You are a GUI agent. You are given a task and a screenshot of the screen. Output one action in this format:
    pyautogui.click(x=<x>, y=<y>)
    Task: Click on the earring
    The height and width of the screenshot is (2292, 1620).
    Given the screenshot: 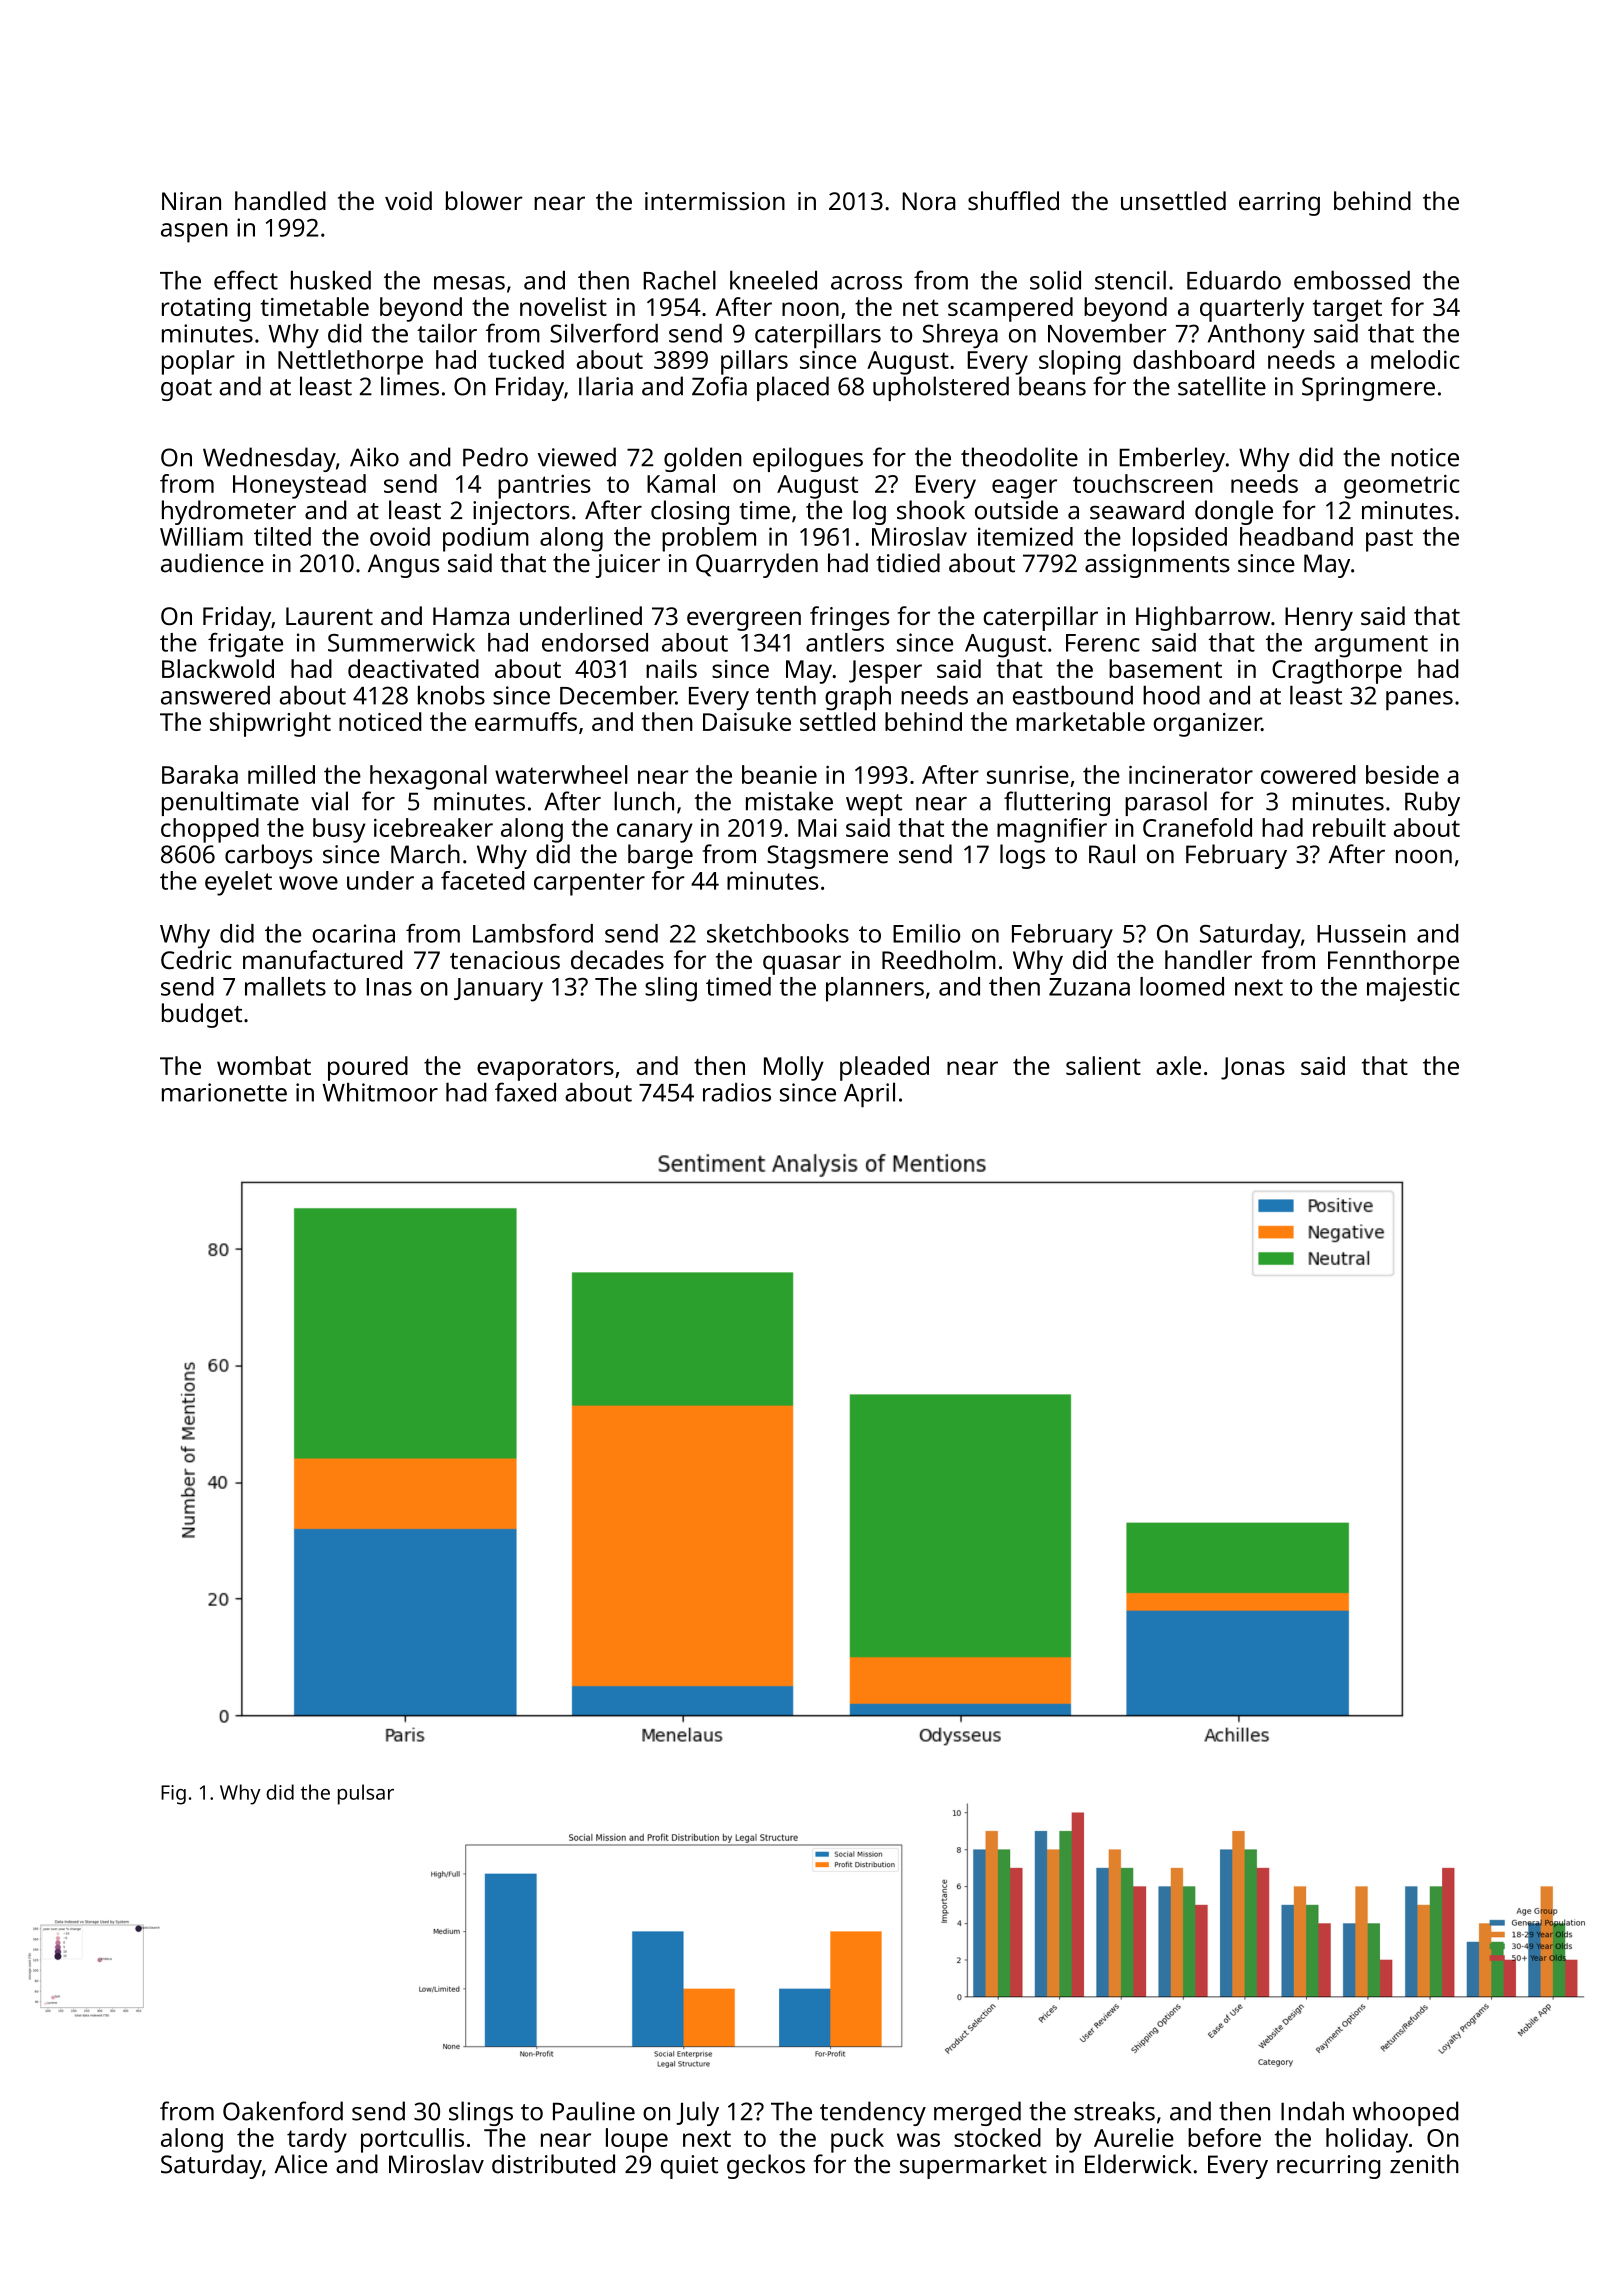 What is the action you would take?
    pyautogui.click(x=1279, y=204)
